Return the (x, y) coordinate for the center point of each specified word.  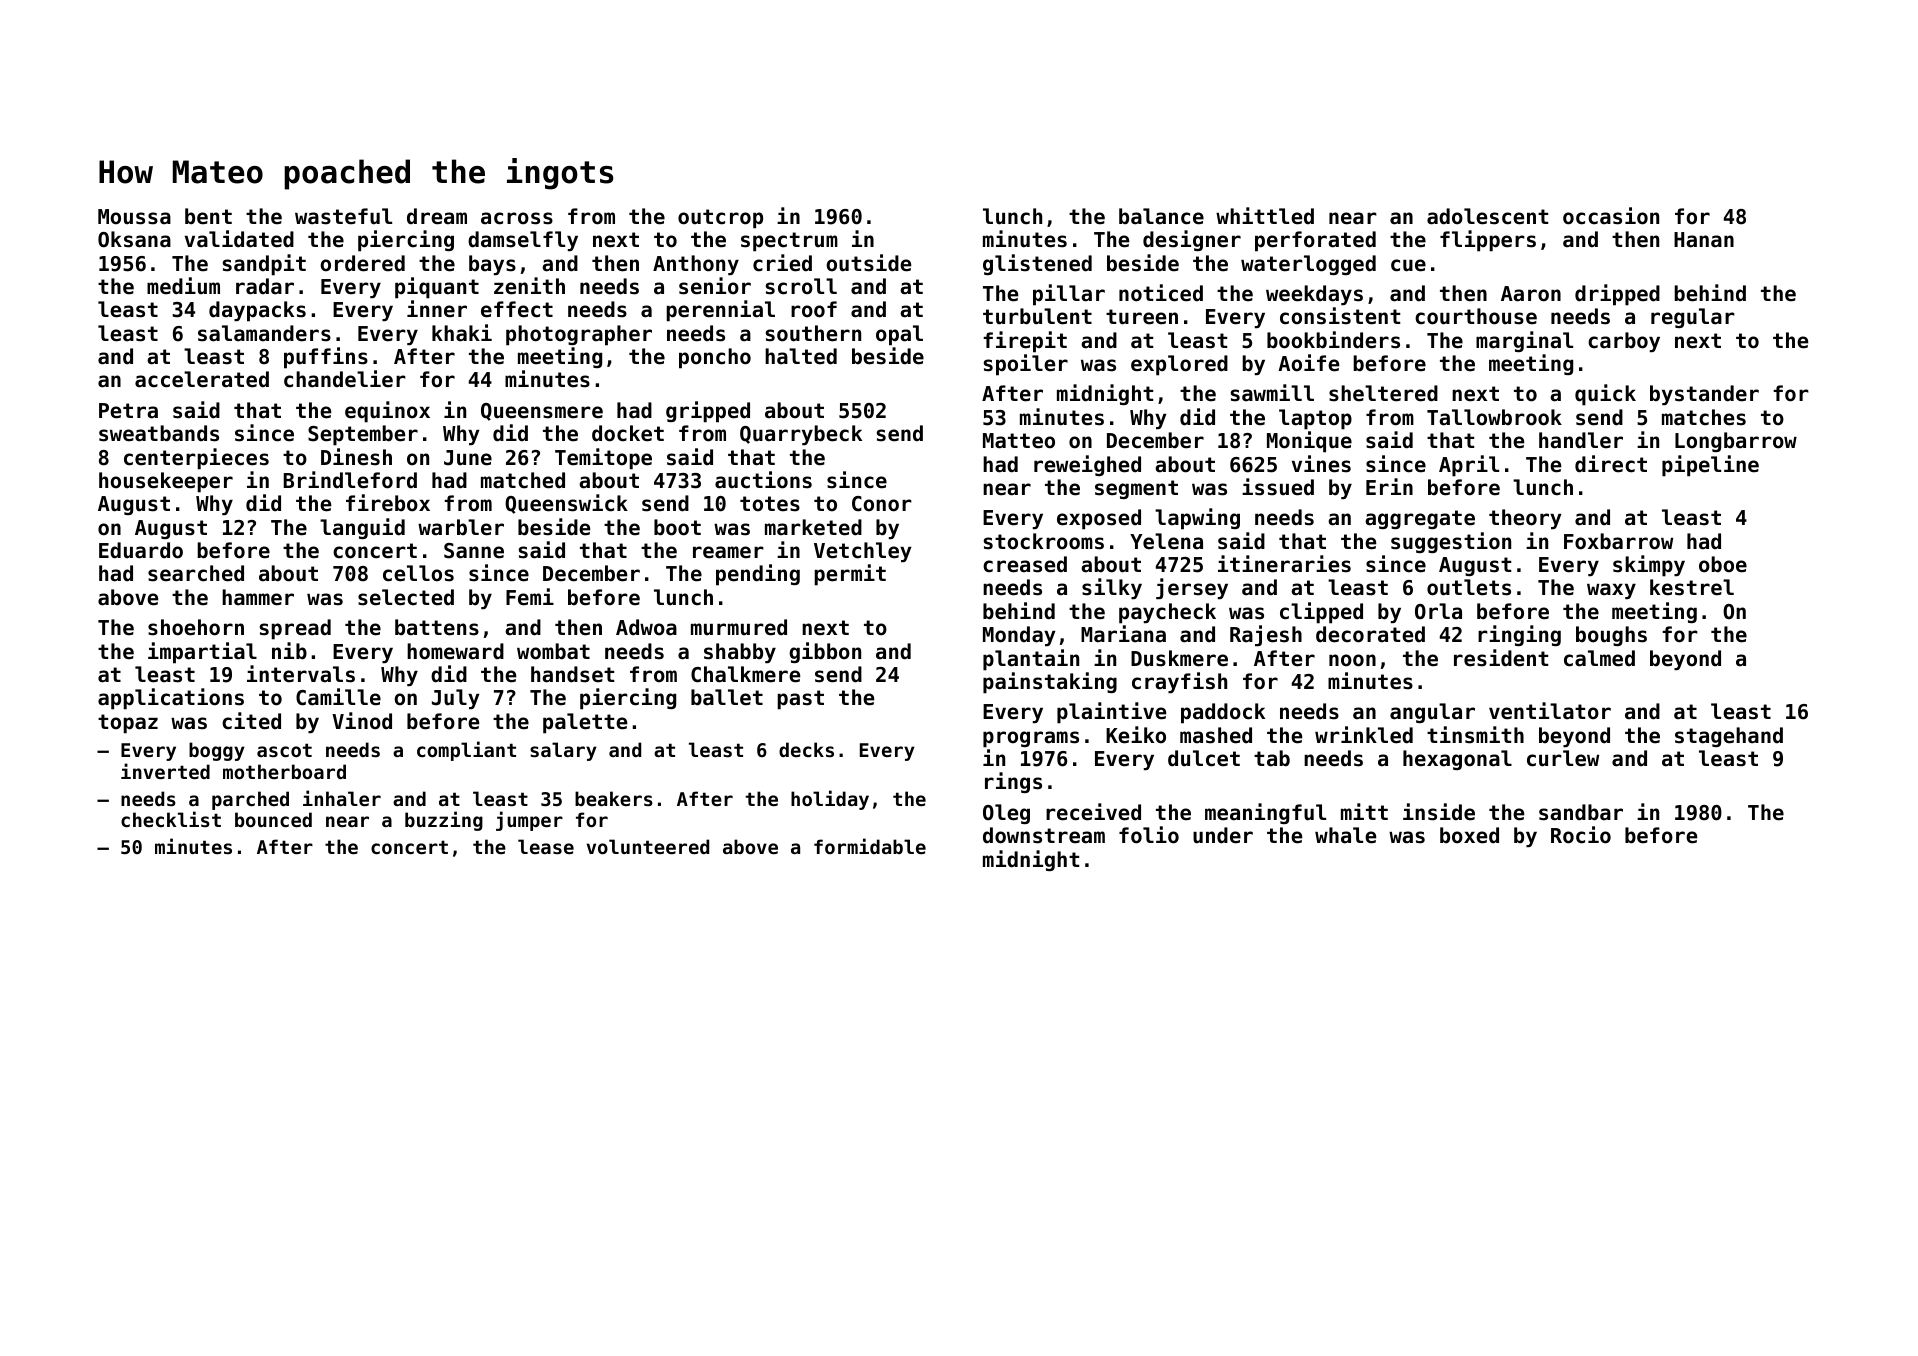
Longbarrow (1736, 442)
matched (523, 480)
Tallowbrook (1494, 417)
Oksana (134, 239)
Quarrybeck (801, 435)
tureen (1142, 317)
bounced (273, 819)
